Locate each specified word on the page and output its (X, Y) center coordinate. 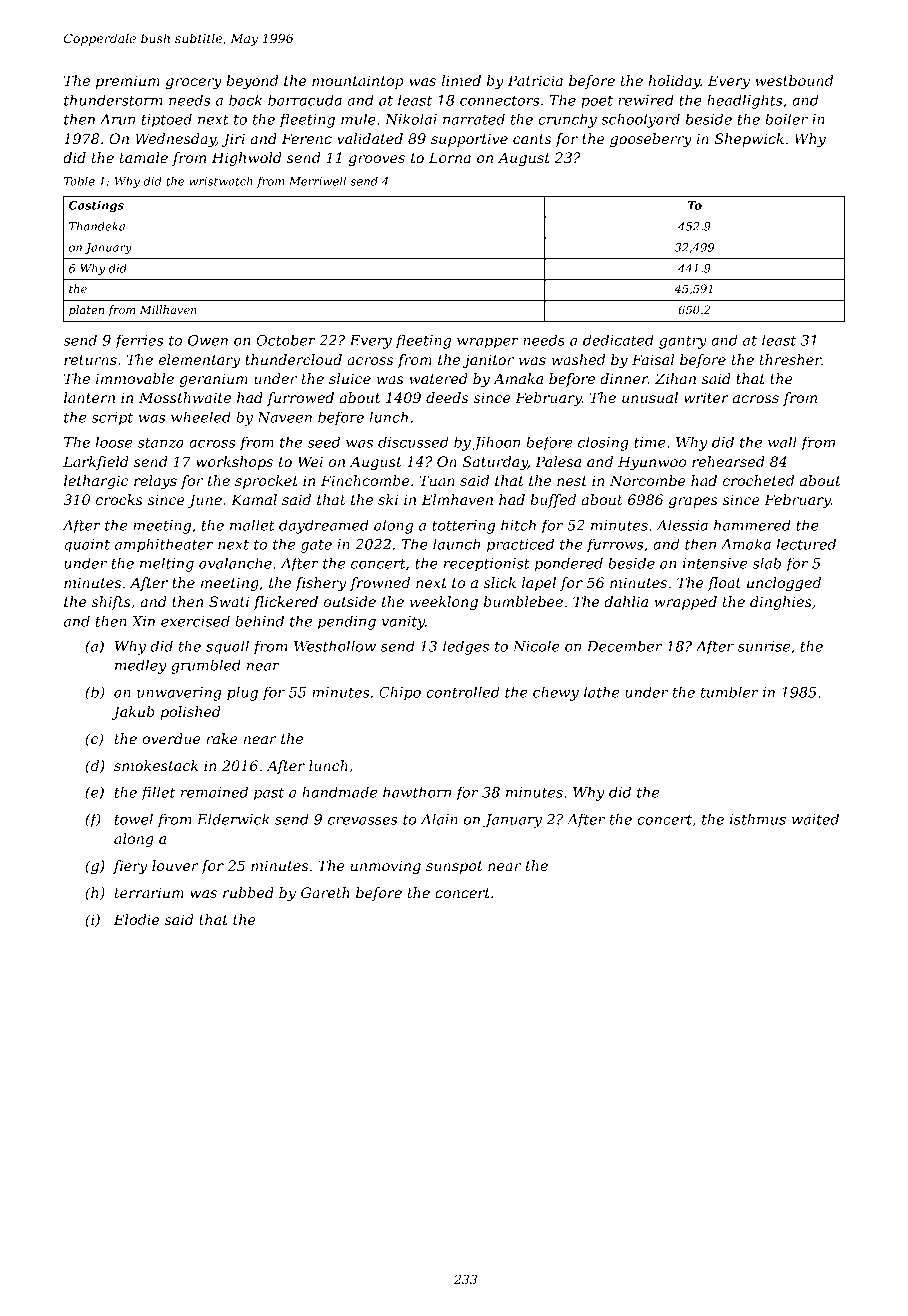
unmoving (386, 867)
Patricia (535, 80)
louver (175, 865)
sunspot (454, 867)
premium (128, 82)
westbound (794, 80)
